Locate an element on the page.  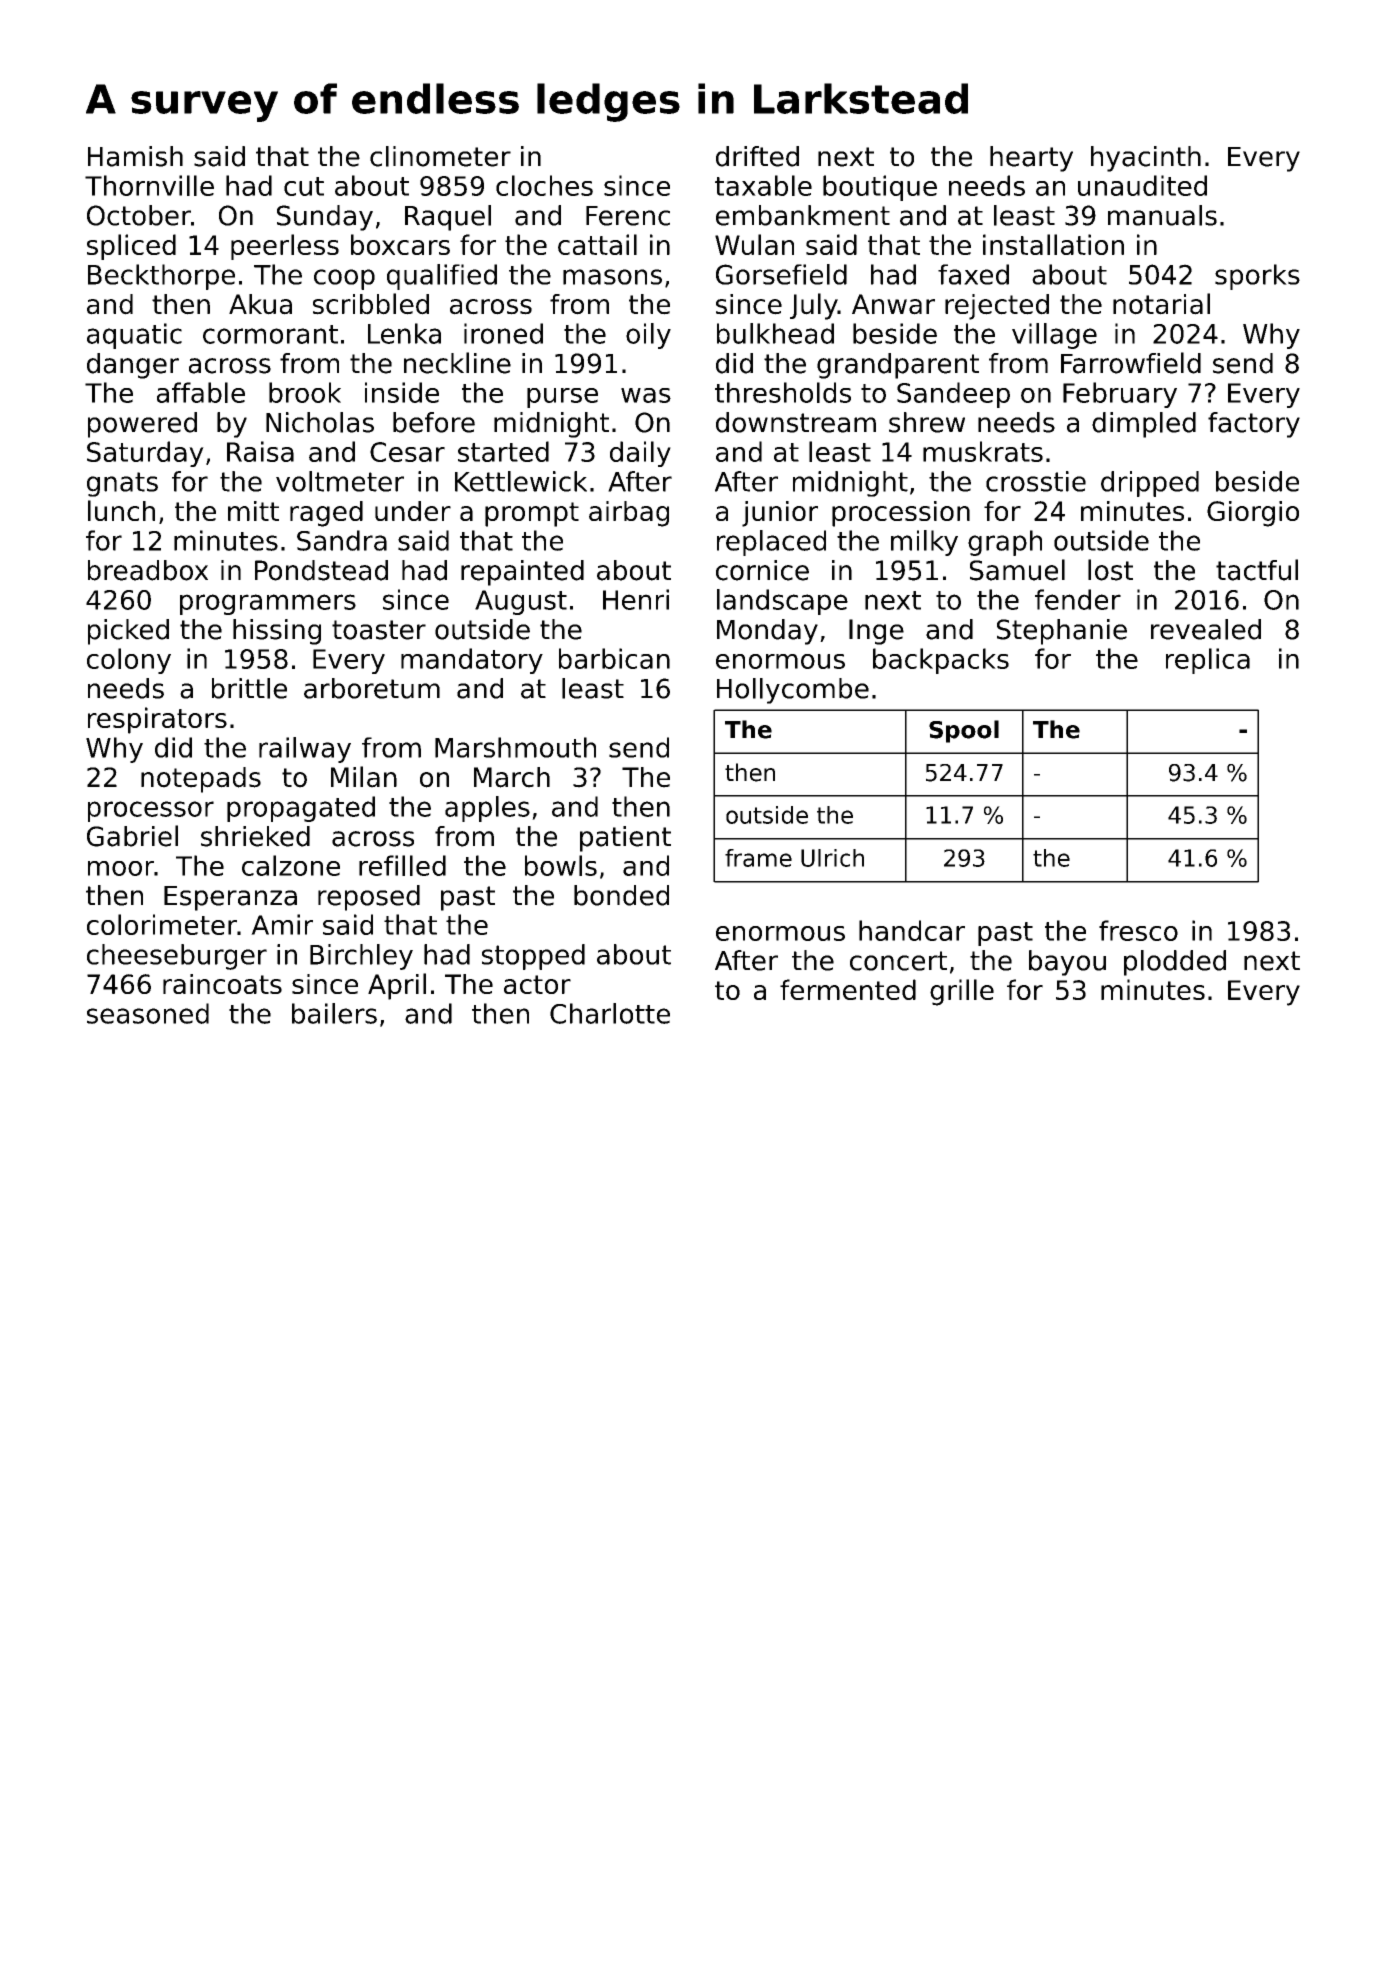
April is located at coordinates (397, 986).
